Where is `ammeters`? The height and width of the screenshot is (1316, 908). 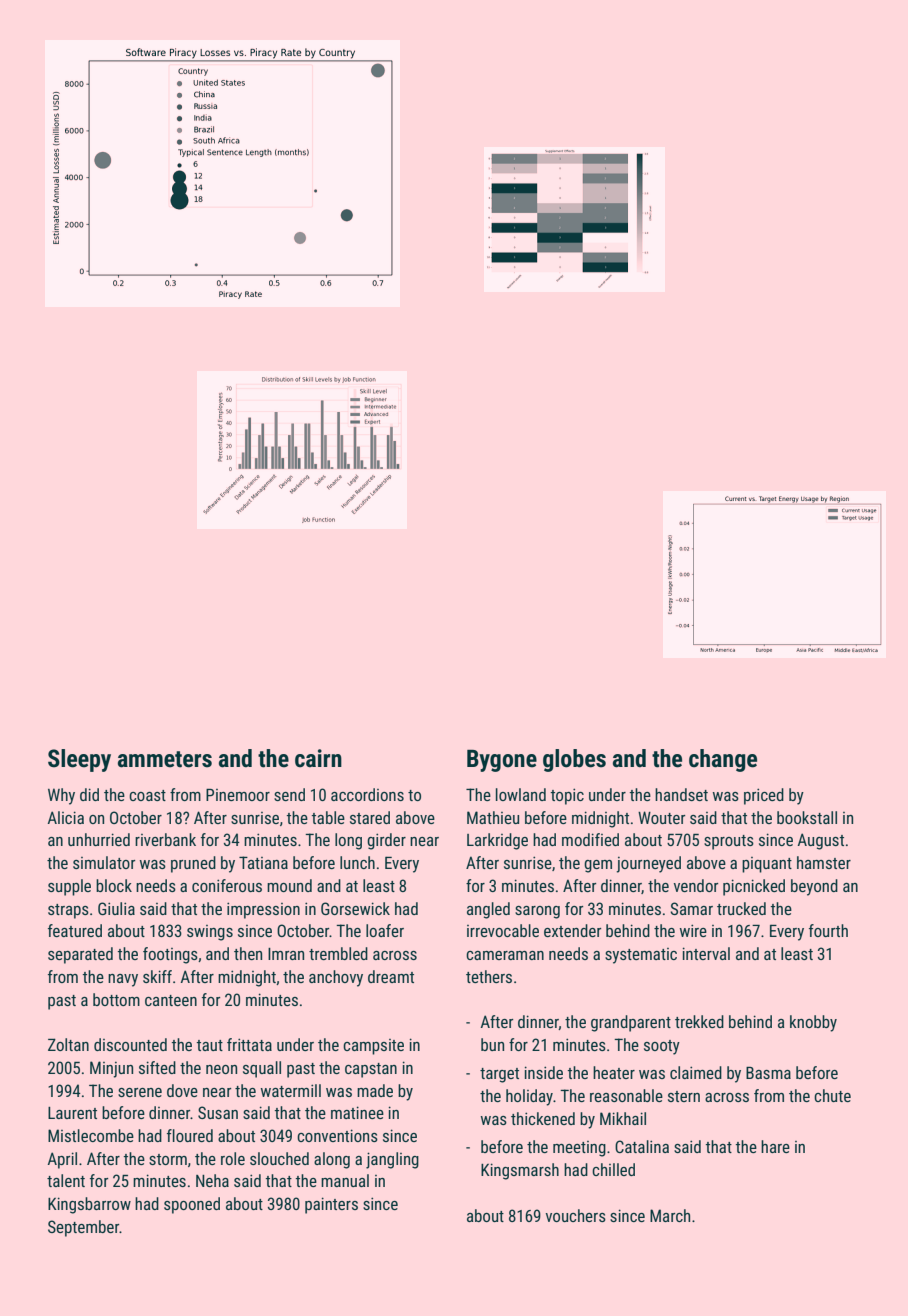
ammeters is located at coordinates (165, 759).
